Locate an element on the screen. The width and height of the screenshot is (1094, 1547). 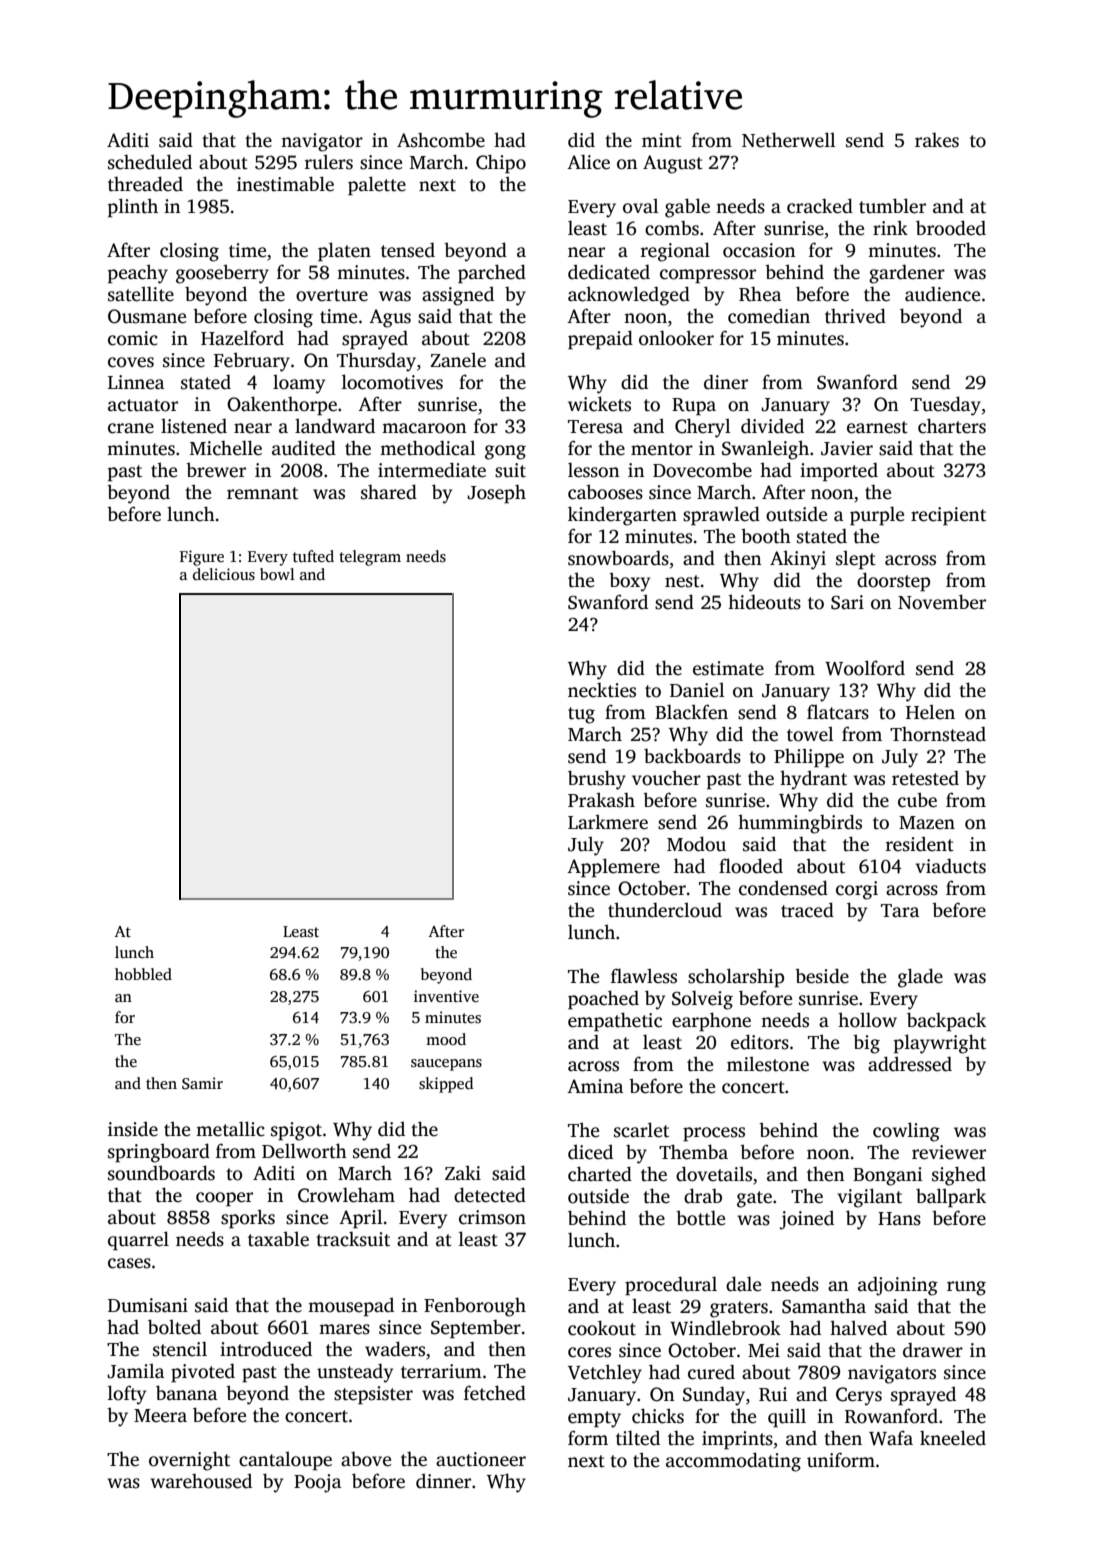
thundercloud is located at coordinates (665, 910).
